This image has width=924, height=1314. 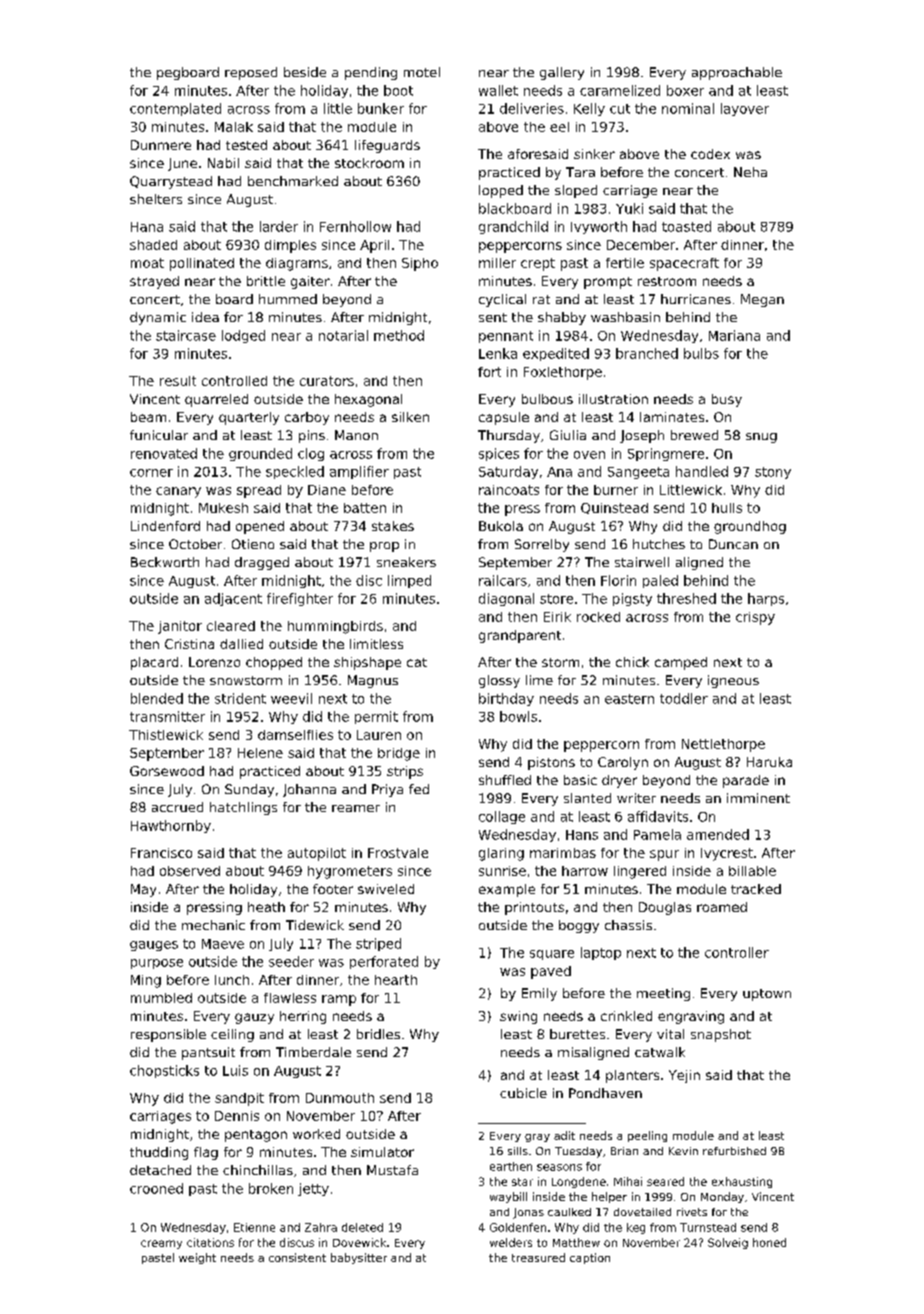 What do you see at coordinates (489, 372) in the image?
I see `fort` at bounding box center [489, 372].
